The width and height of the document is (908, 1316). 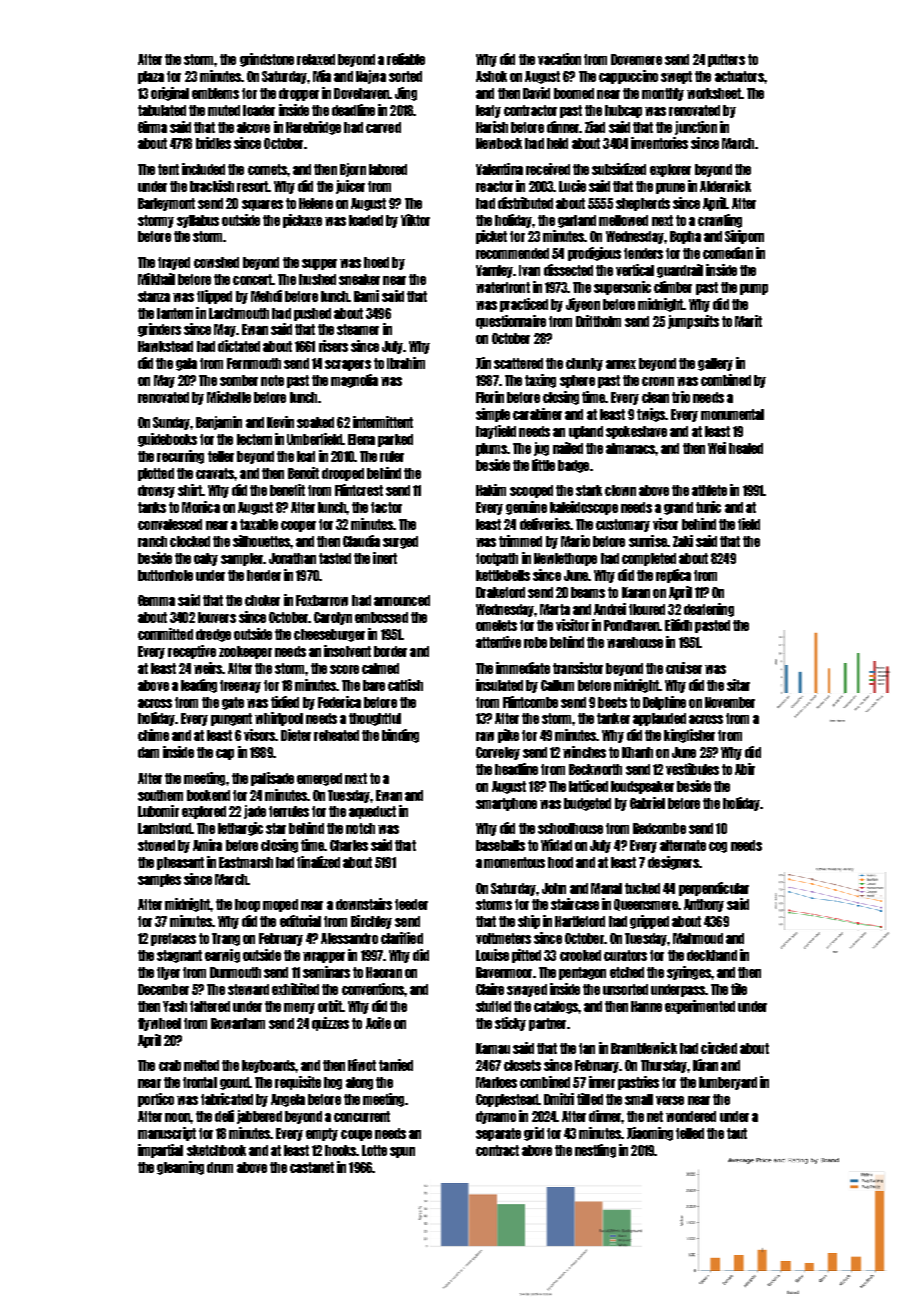 I want to click on Ibrahim, so click(x=406, y=363).
